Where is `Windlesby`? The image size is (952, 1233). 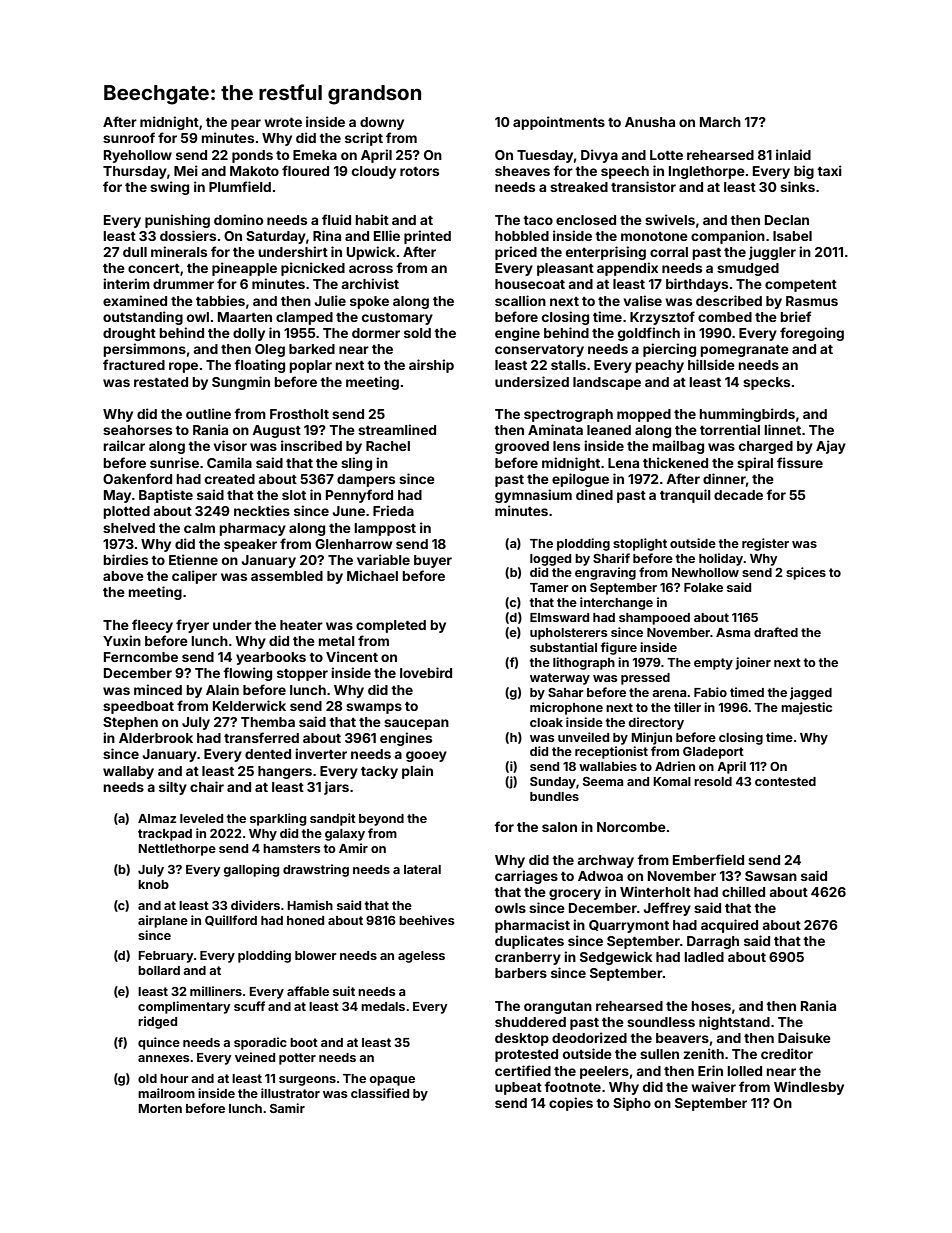
Windlesby is located at coordinates (809, 1088).
